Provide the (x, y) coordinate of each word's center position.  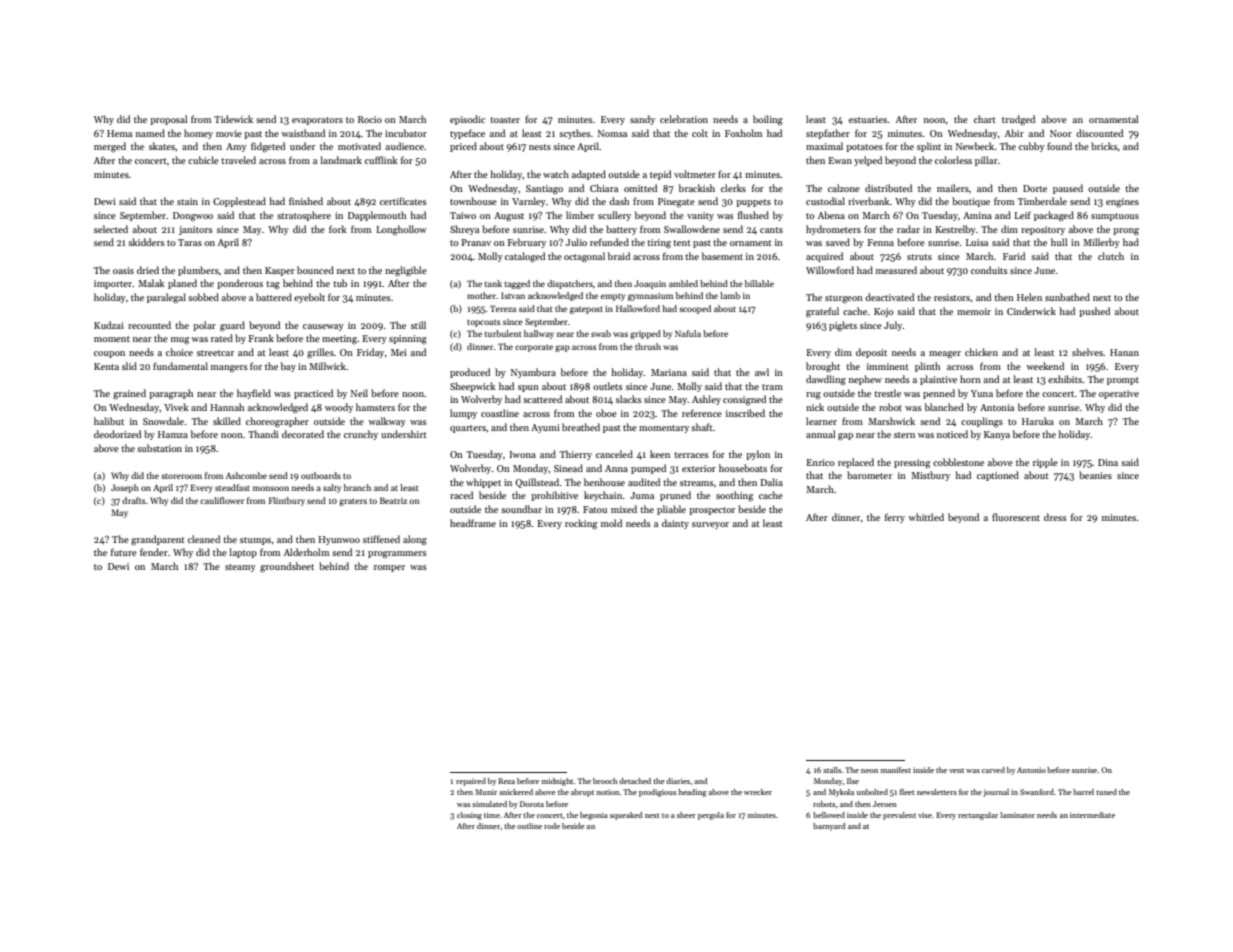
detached (635, 781)
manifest (896, 770)
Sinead (568, 468)
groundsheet (287, 567)
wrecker (758, 792)
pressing (912, 464)
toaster (505, 120)
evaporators (317, 121)
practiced (313, 394)
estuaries (868, 119)
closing (469, 816)
